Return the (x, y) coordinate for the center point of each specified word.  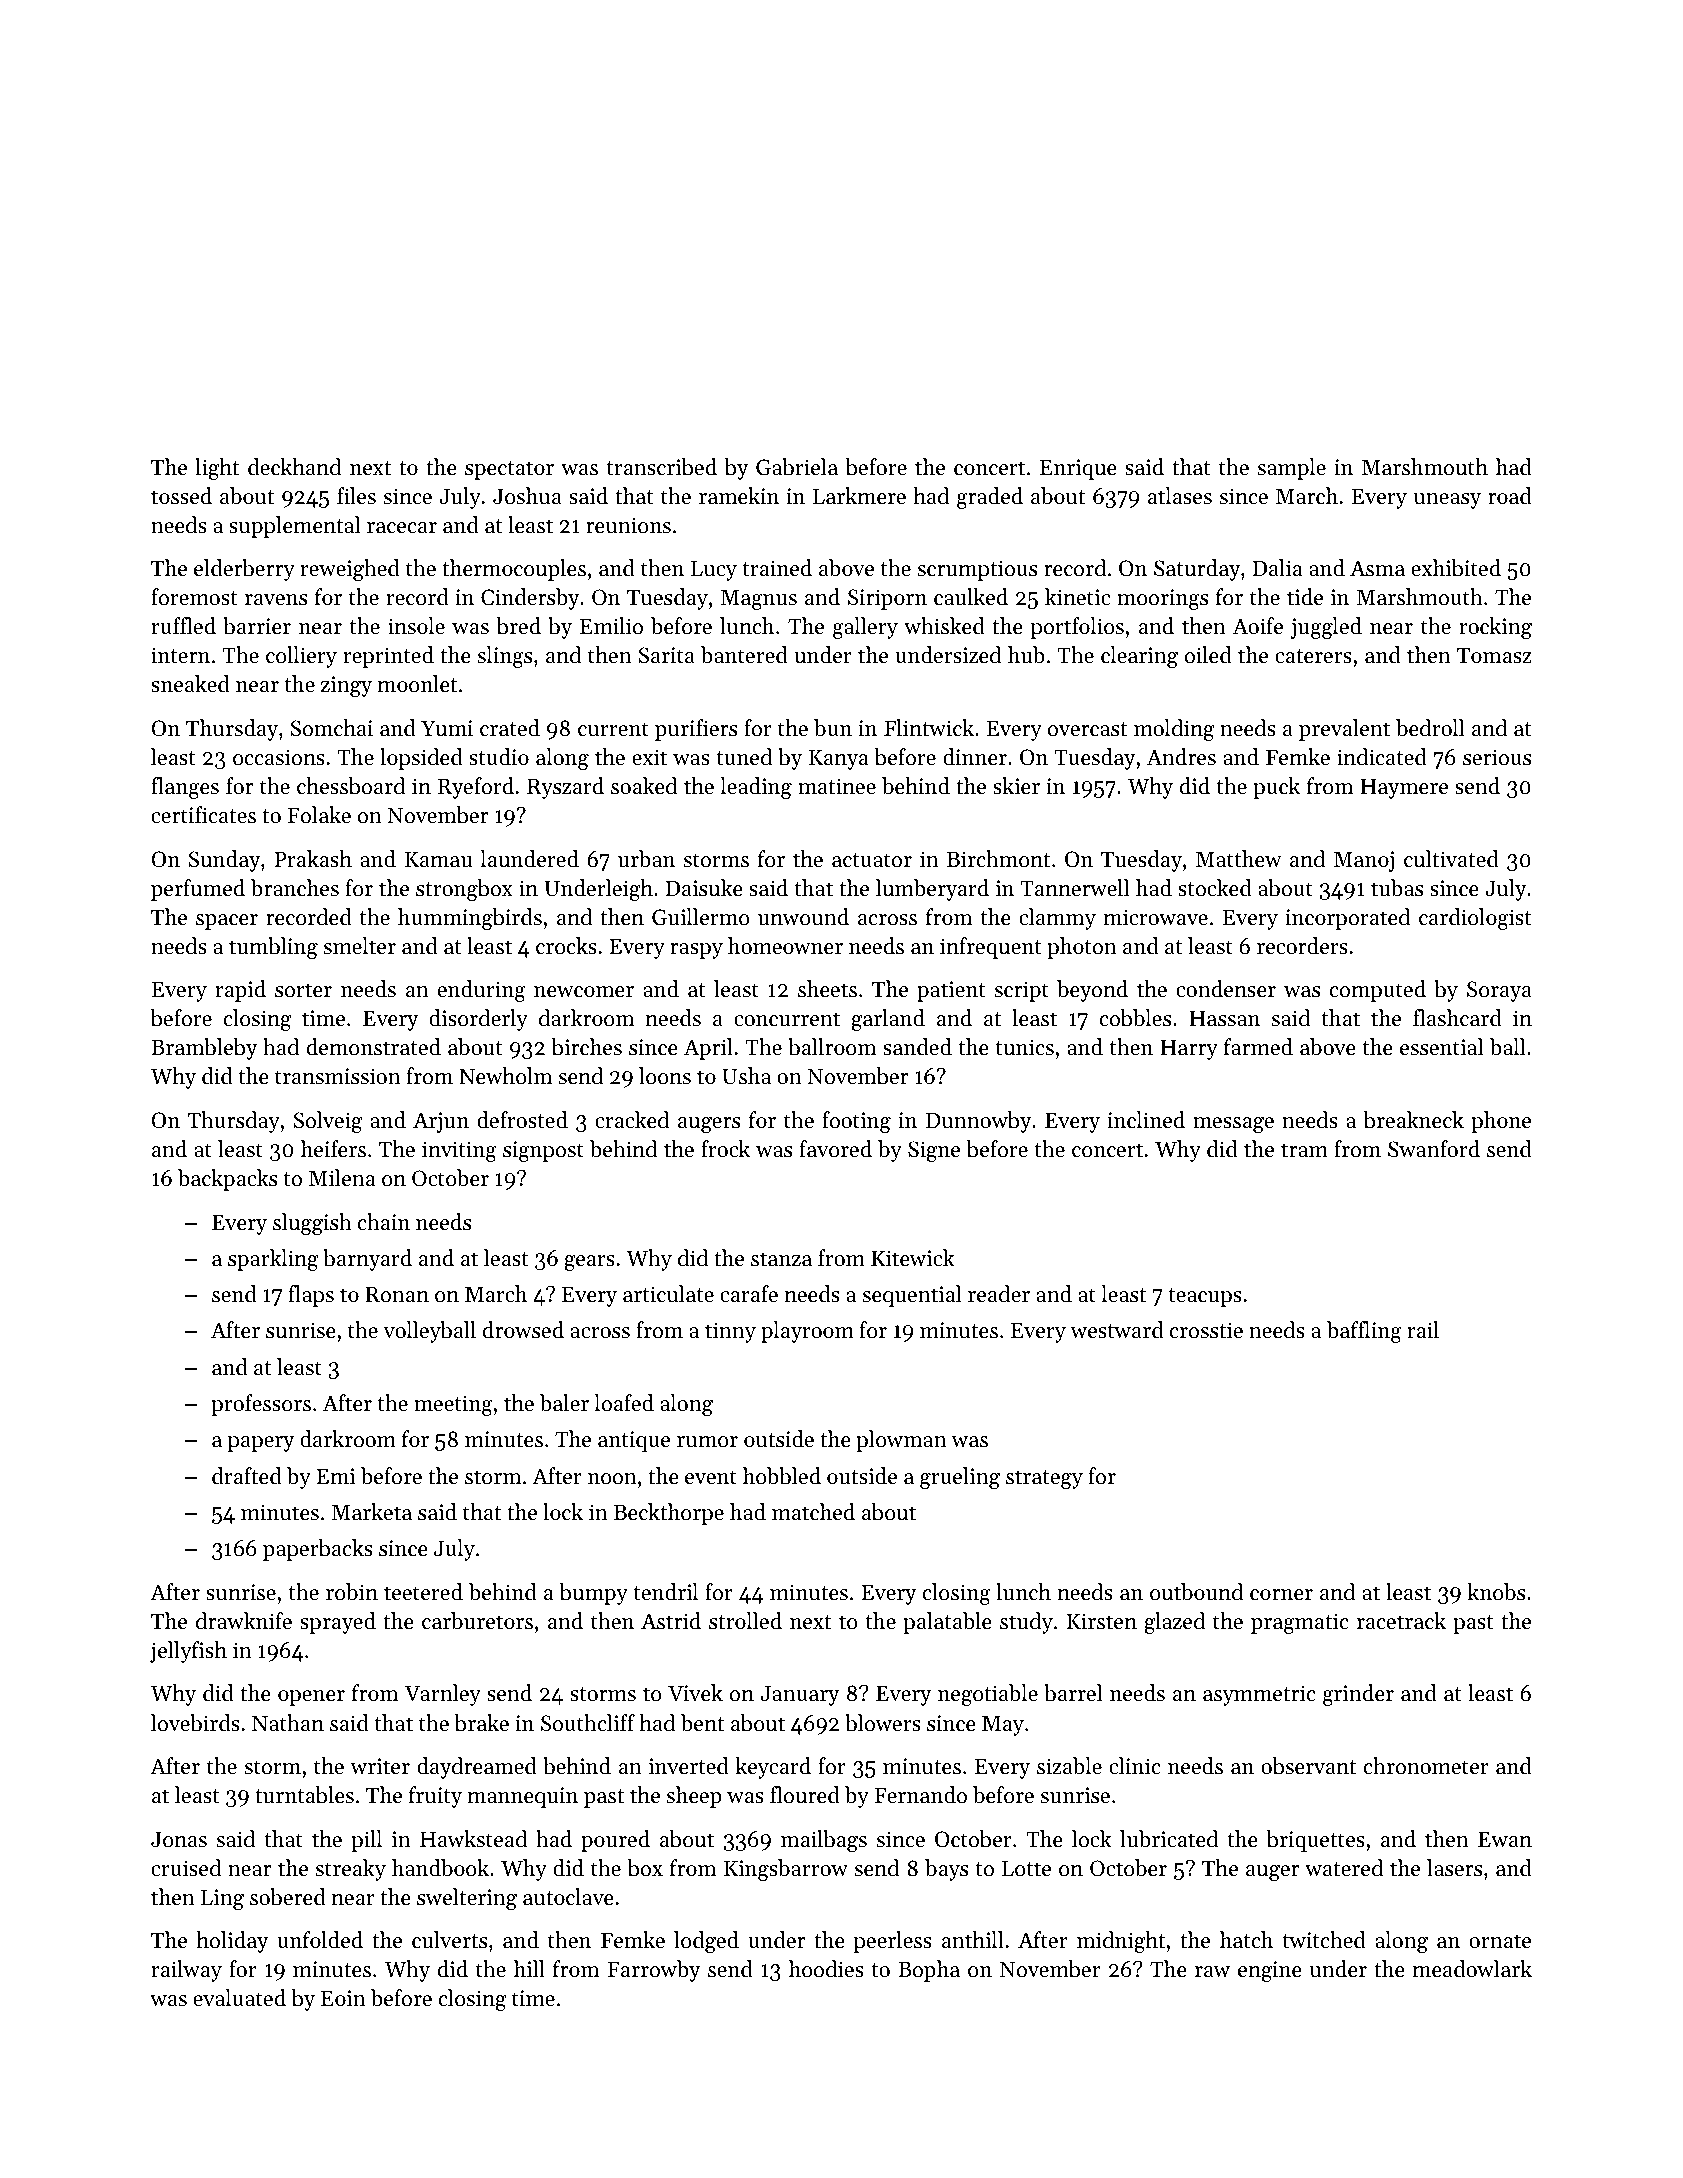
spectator (509, 470)
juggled (1326, 628)
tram (1304, 1150)
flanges (185, 788)
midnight (1121, 1942)
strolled (745, 1621)
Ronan (397, 1294)
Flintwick (929, 728)
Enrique (1078, 469)
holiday (232, 1942)
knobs (1496, 1592)
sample (1292, 469)
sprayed (338, 1623)
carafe (749, 1294)
